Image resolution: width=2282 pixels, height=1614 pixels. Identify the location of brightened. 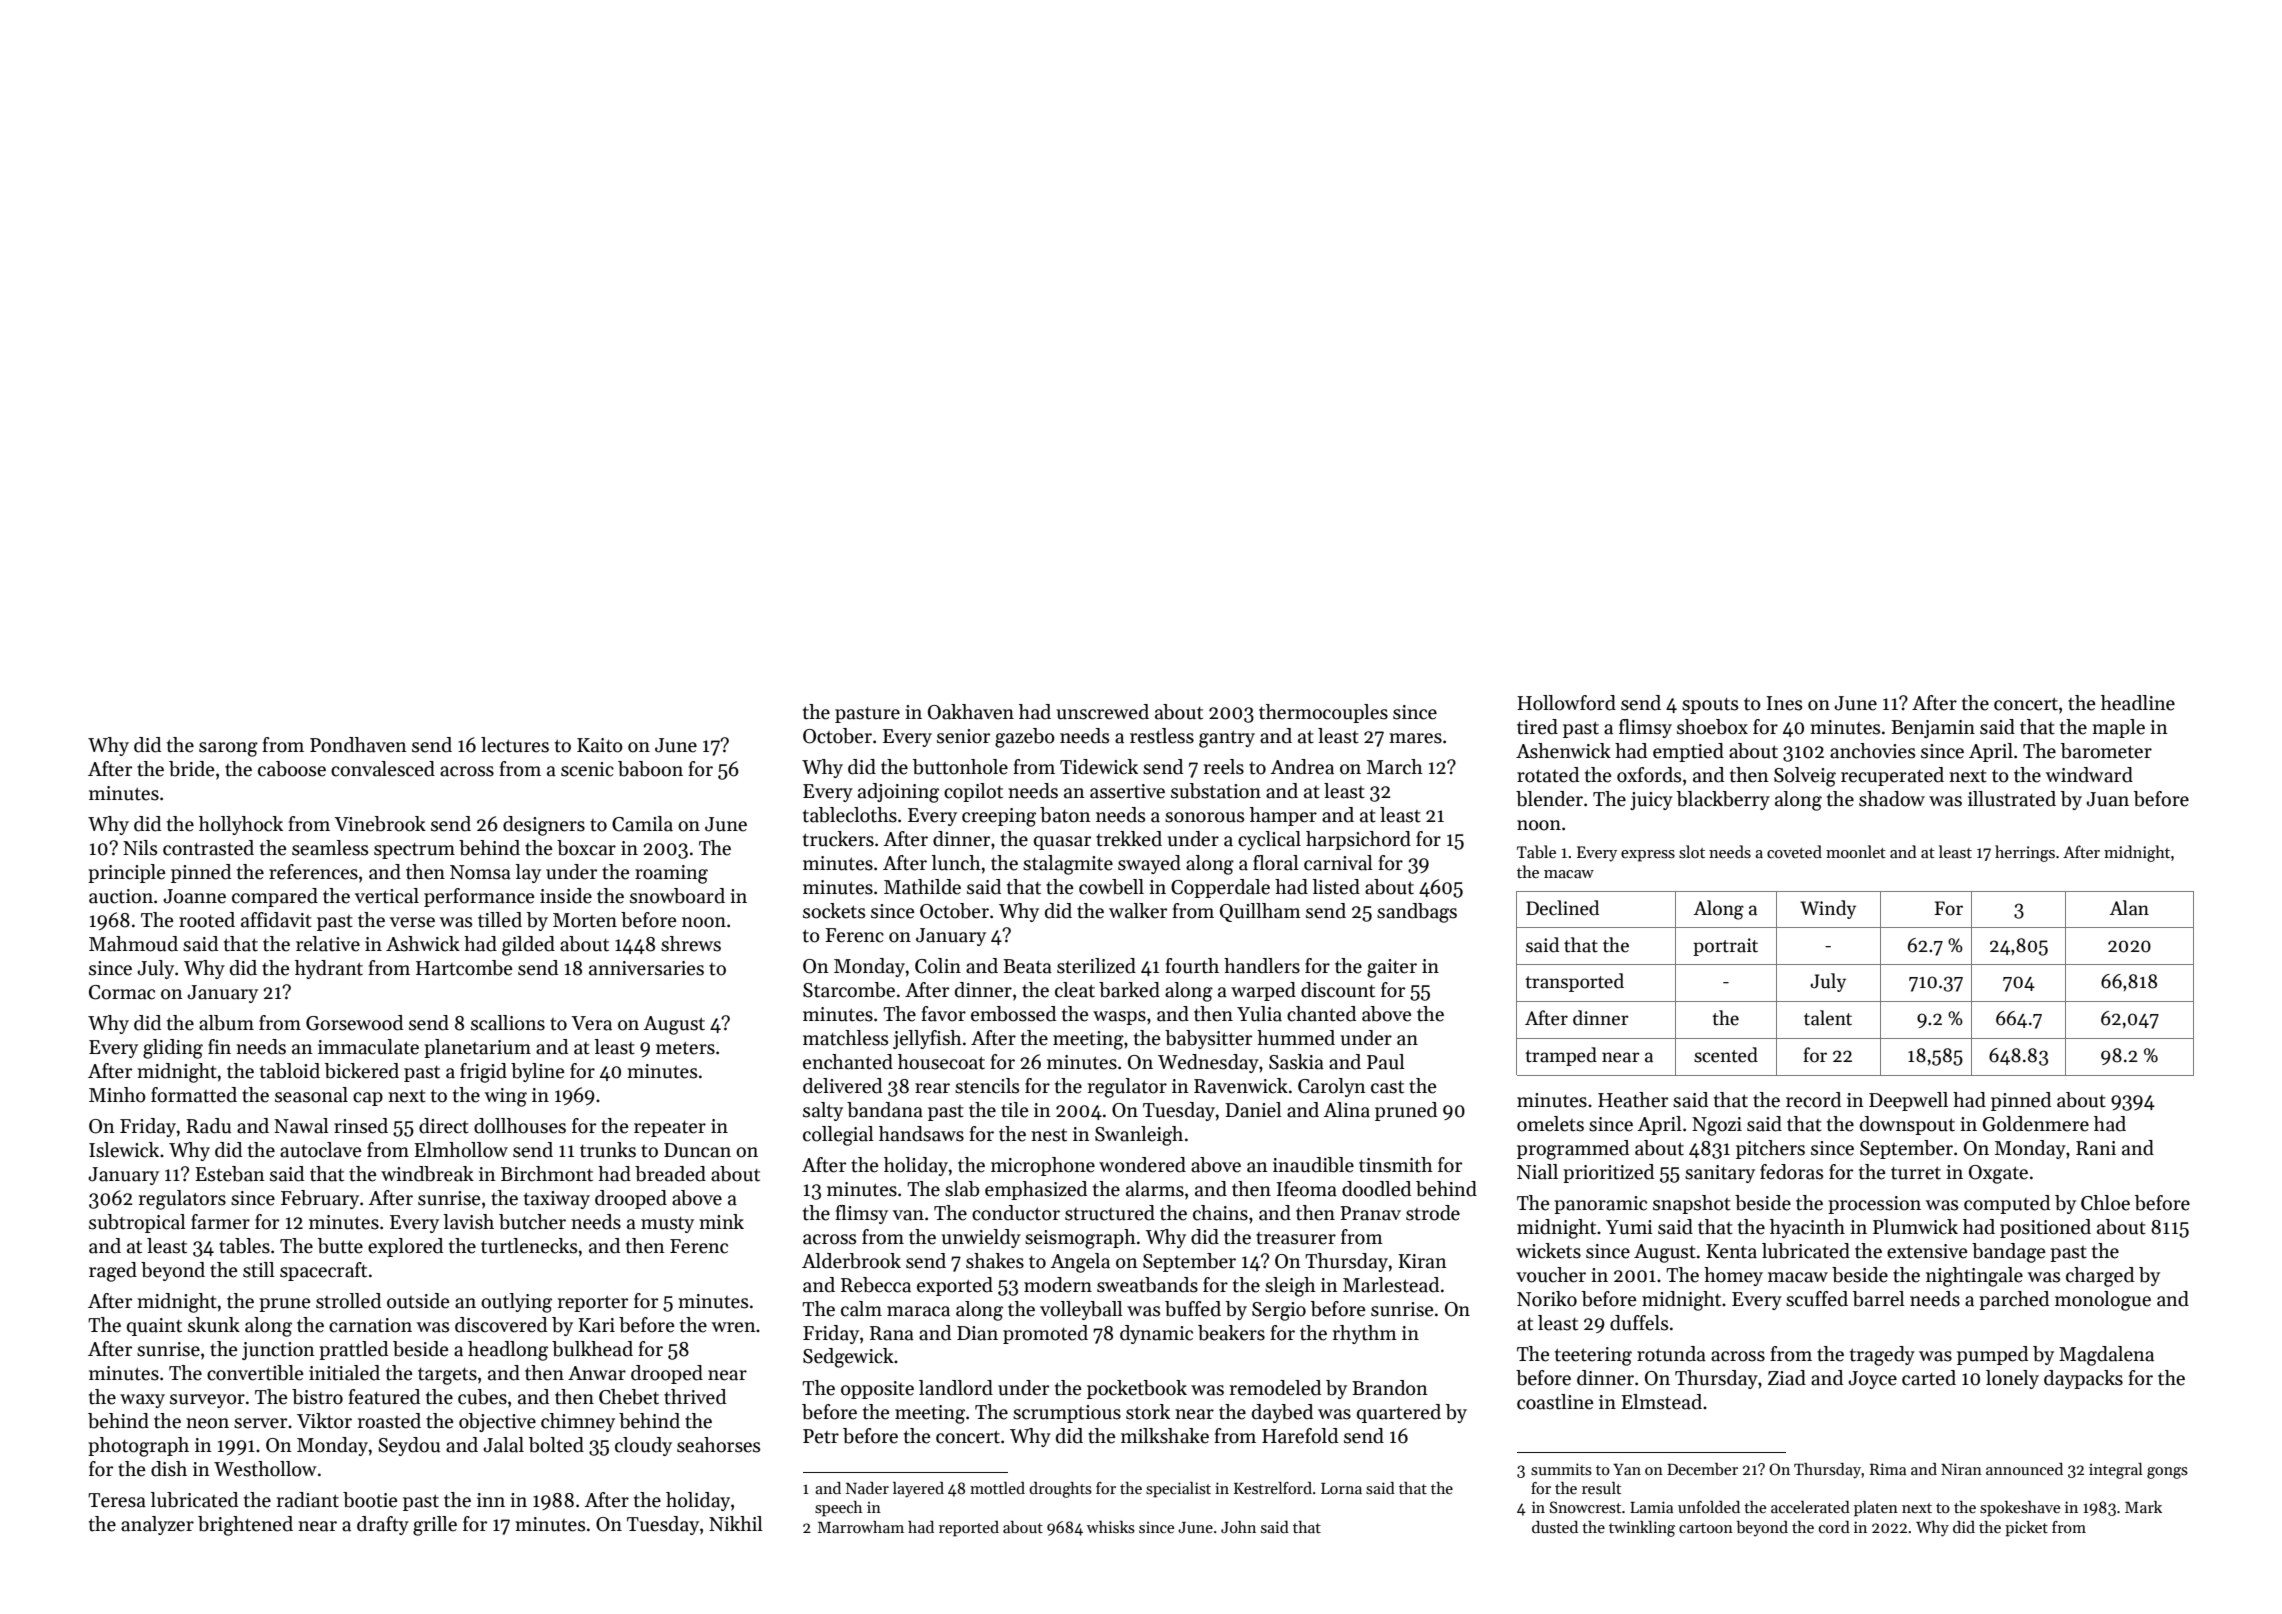
(245, 1526).
